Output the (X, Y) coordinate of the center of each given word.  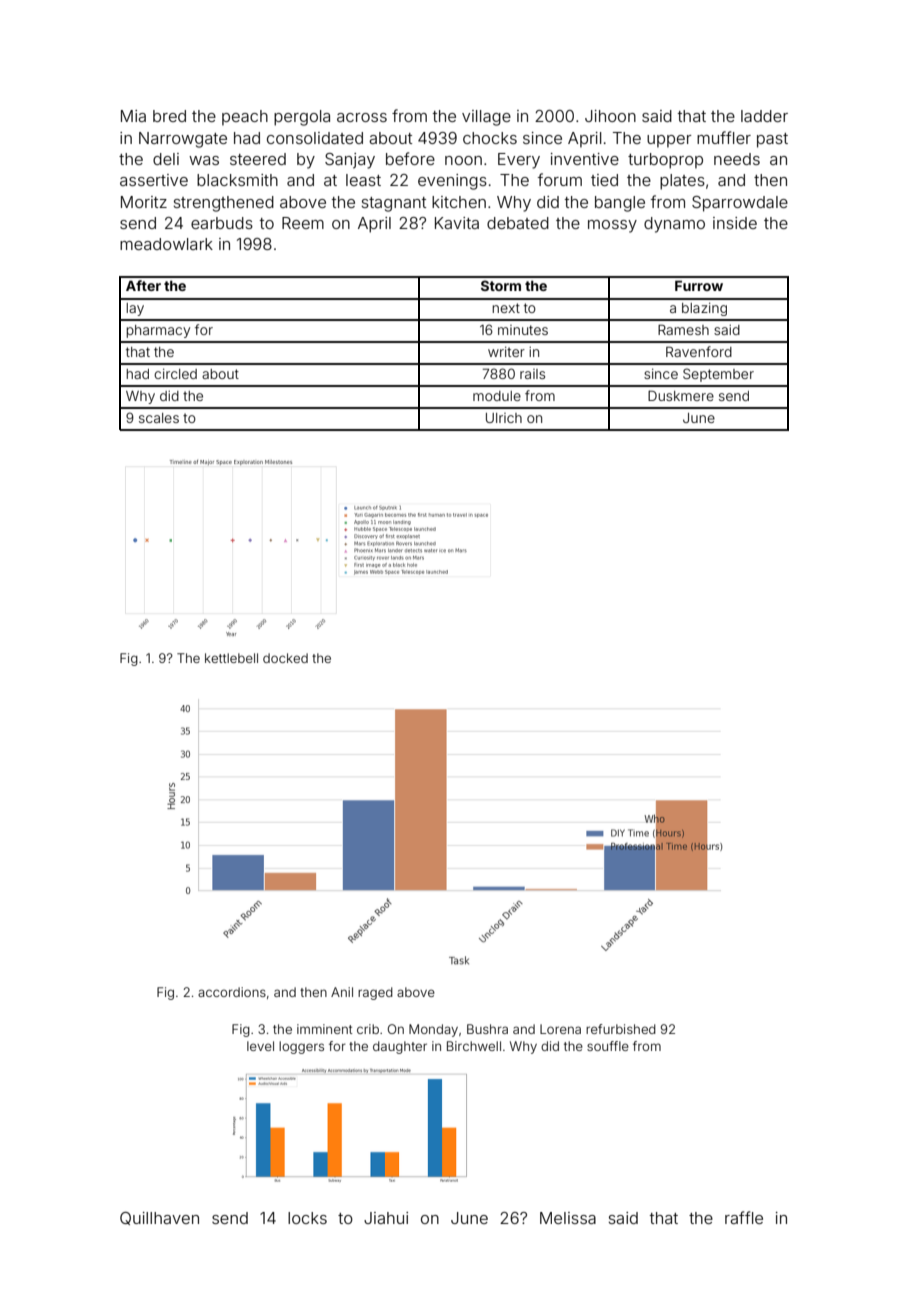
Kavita (457, 223)
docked (285, 658)
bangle (620, 204)
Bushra (487, 1029)
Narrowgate (183, 140)
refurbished (621, 1029)
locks (307, 1218)
